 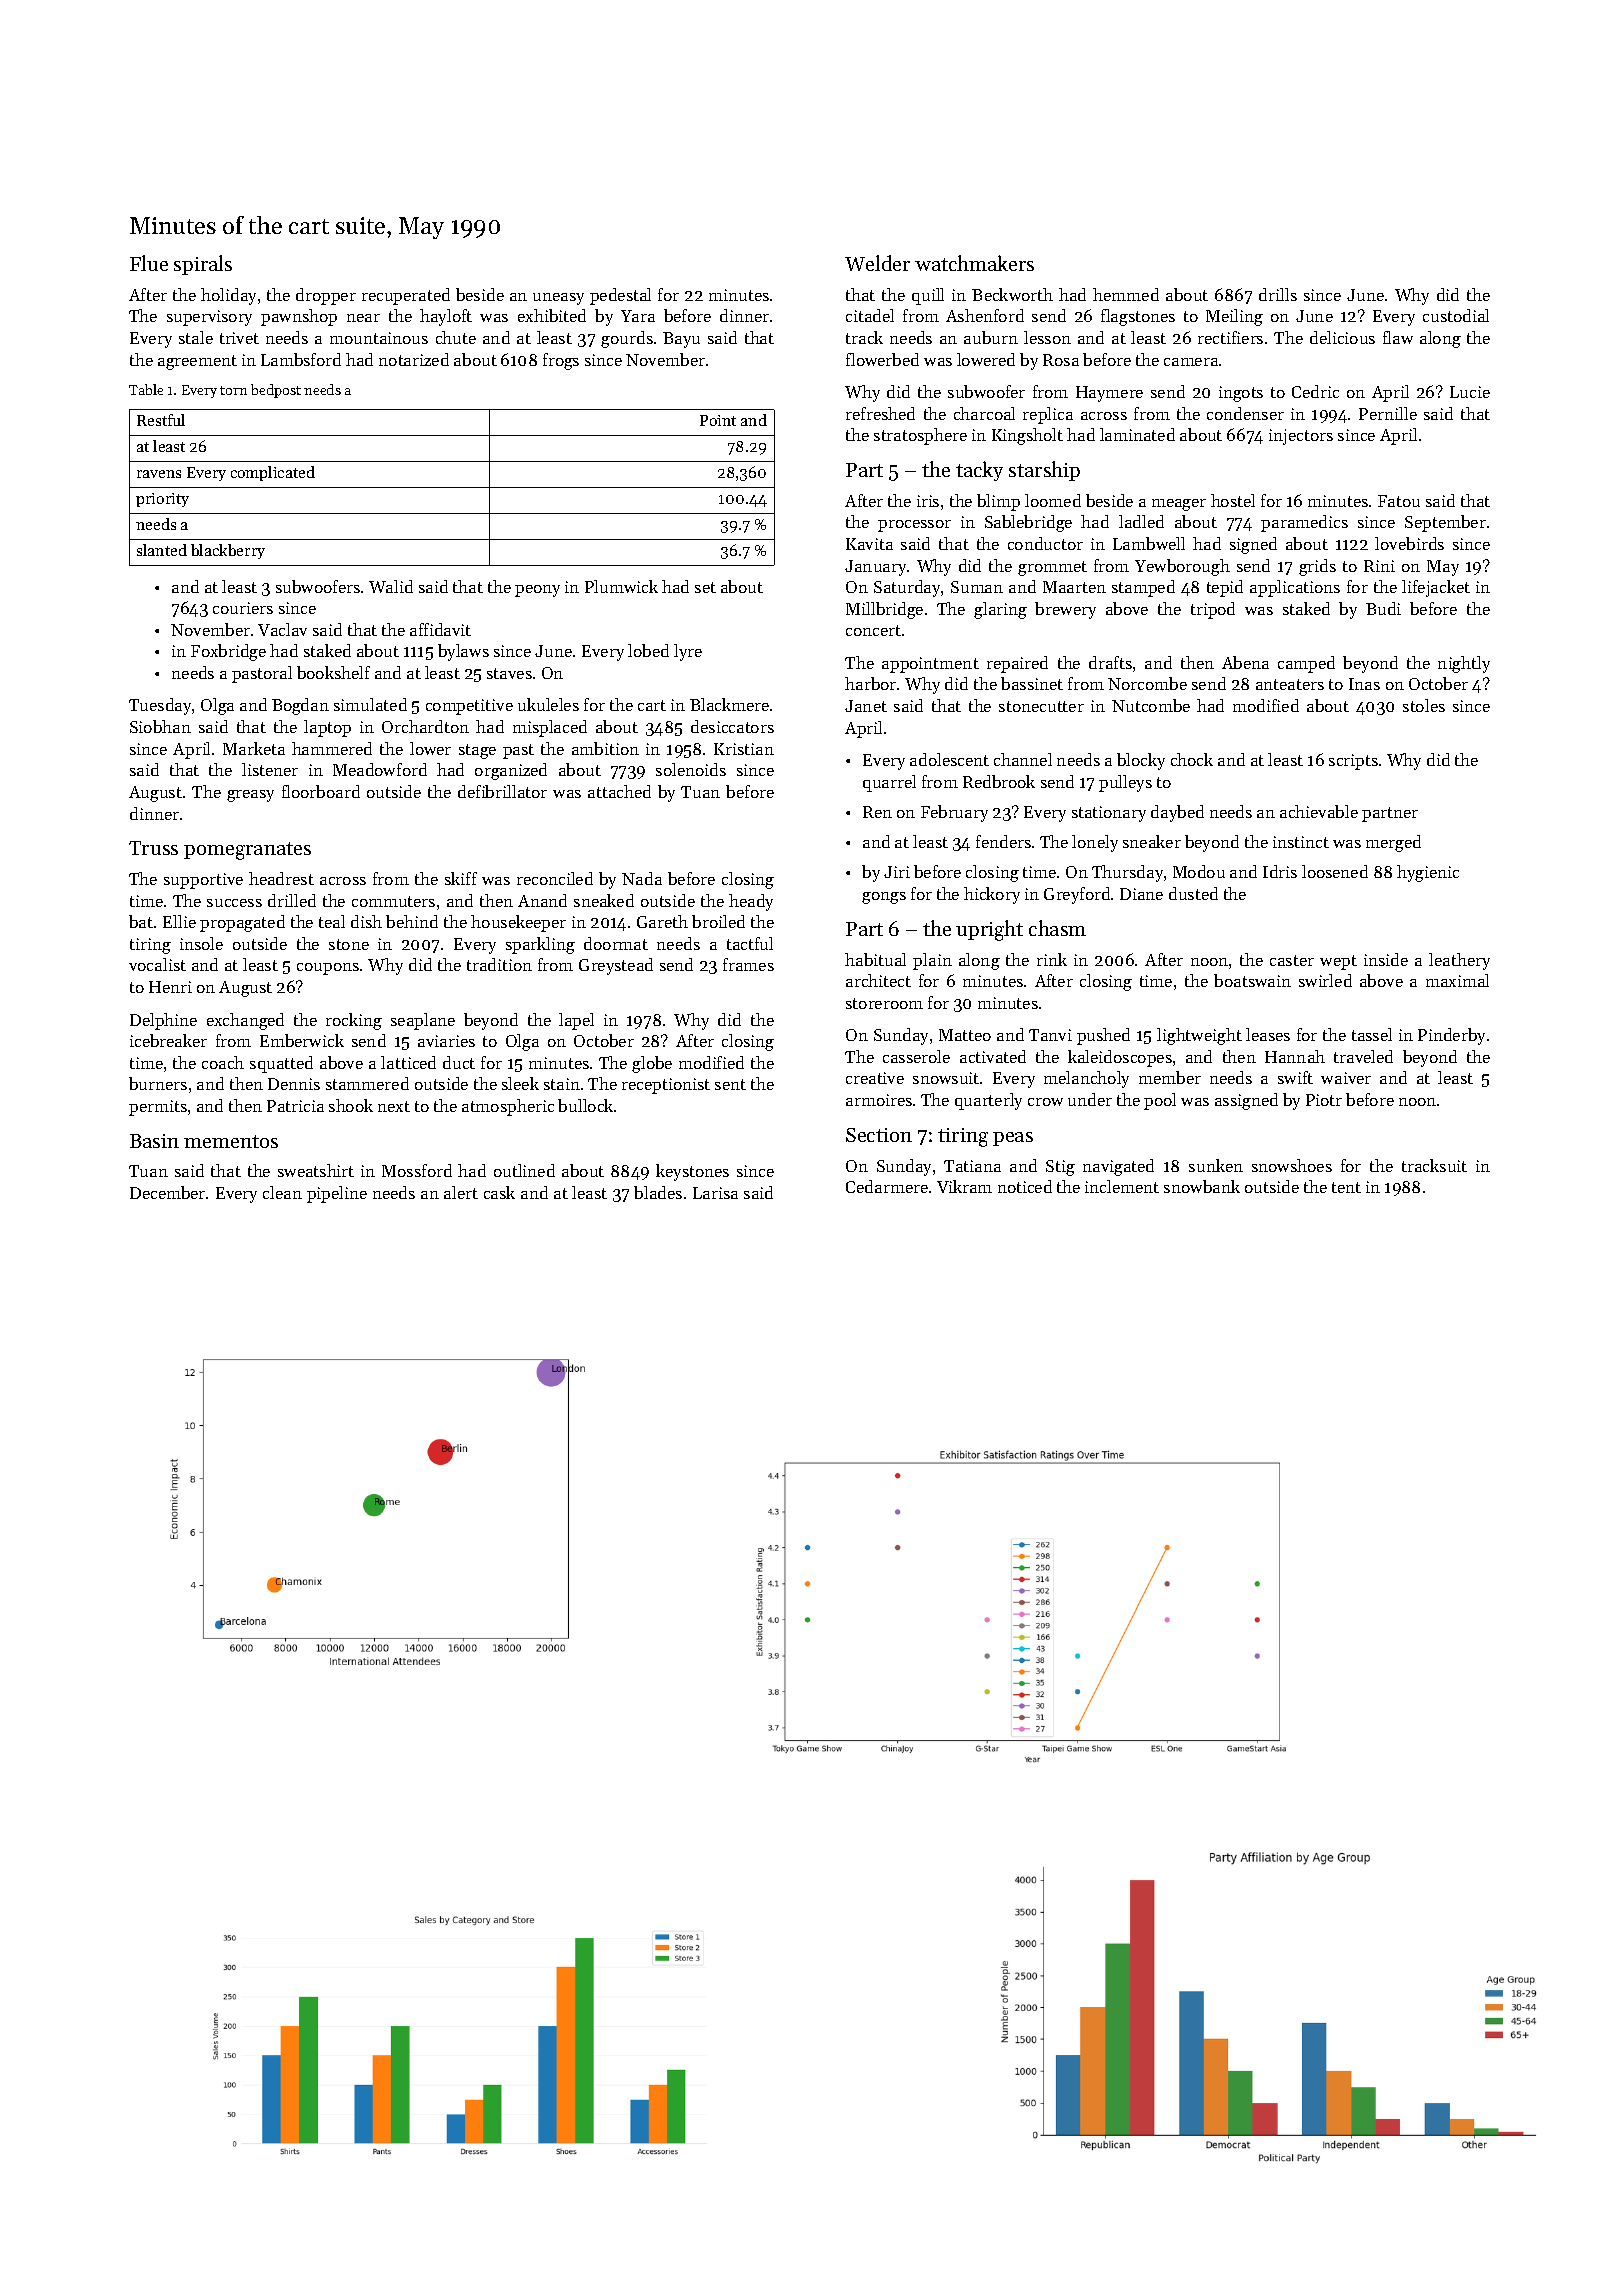 What do you see at coordinates (461, 878) in the image?
I see `skiff` at bounding box center [461, 878].
